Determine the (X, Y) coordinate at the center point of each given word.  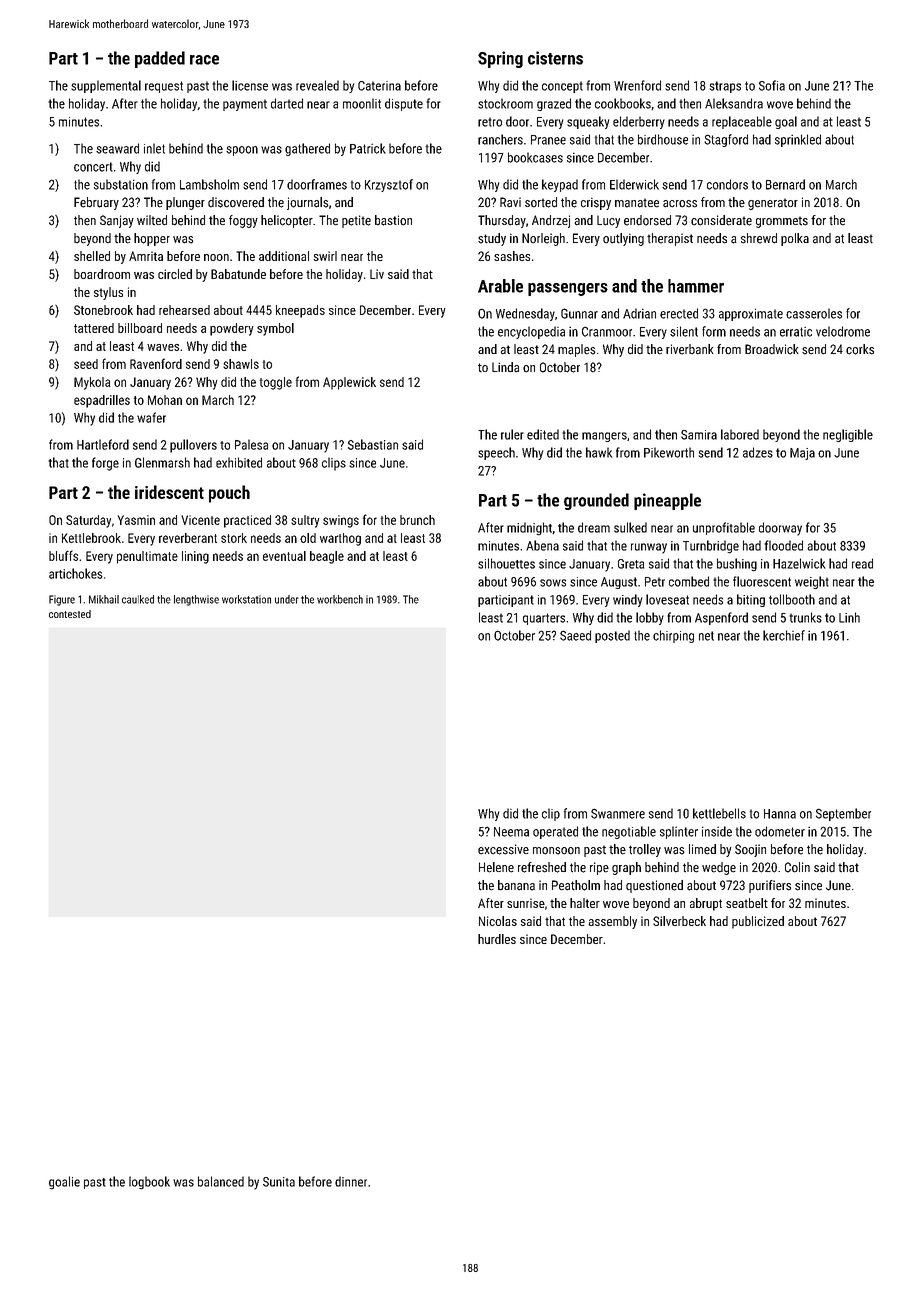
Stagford (726, 140)
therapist (670, 239)
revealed (317, 85)
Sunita (279, 1182)
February (96, 203)
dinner (351, 1181)
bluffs (63, 555)
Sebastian (373, 444)
